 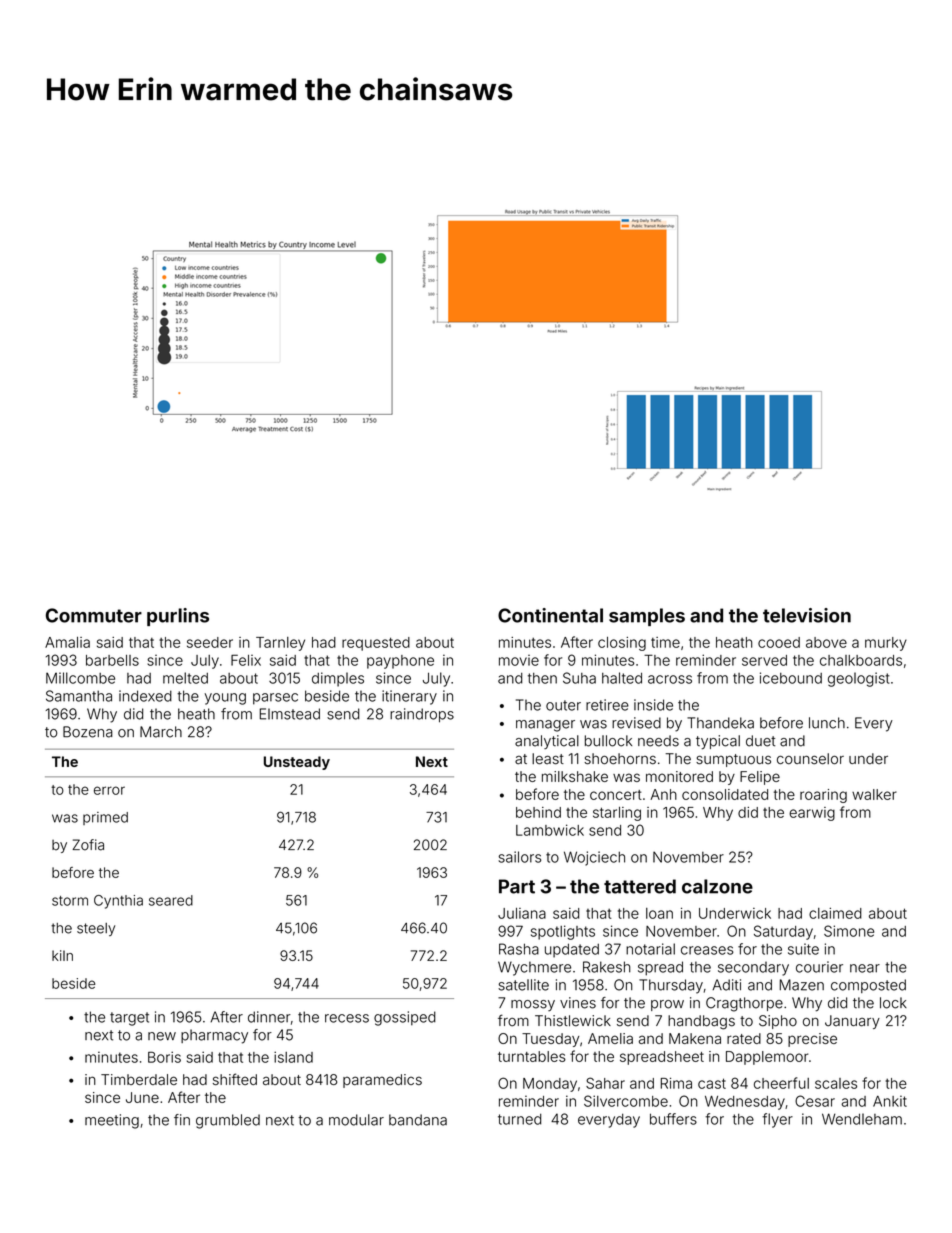 I want to click on turntables, so click(x=532, y=1056).
